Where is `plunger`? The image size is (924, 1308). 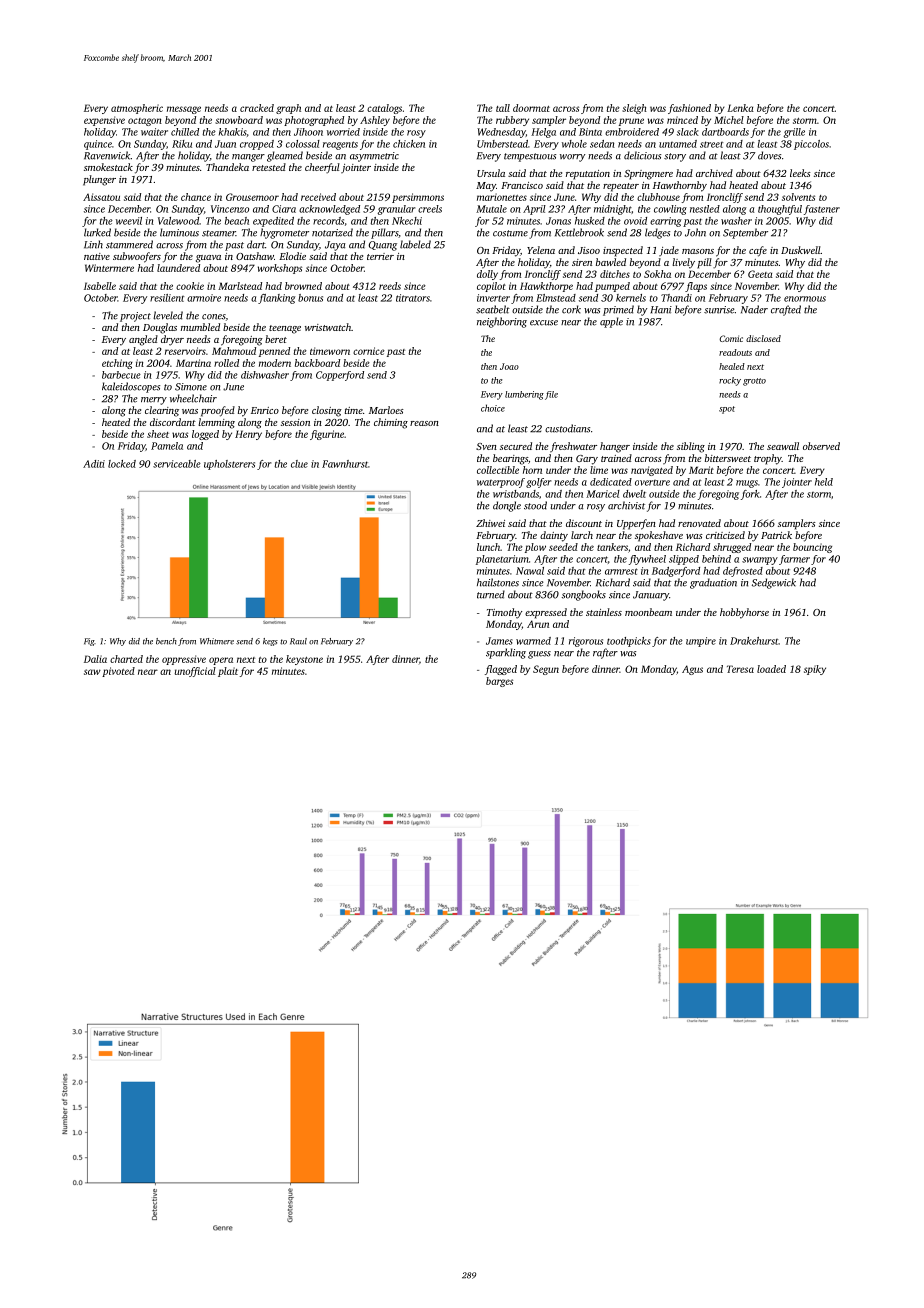 plunger is located at coordinates (99, 180).
